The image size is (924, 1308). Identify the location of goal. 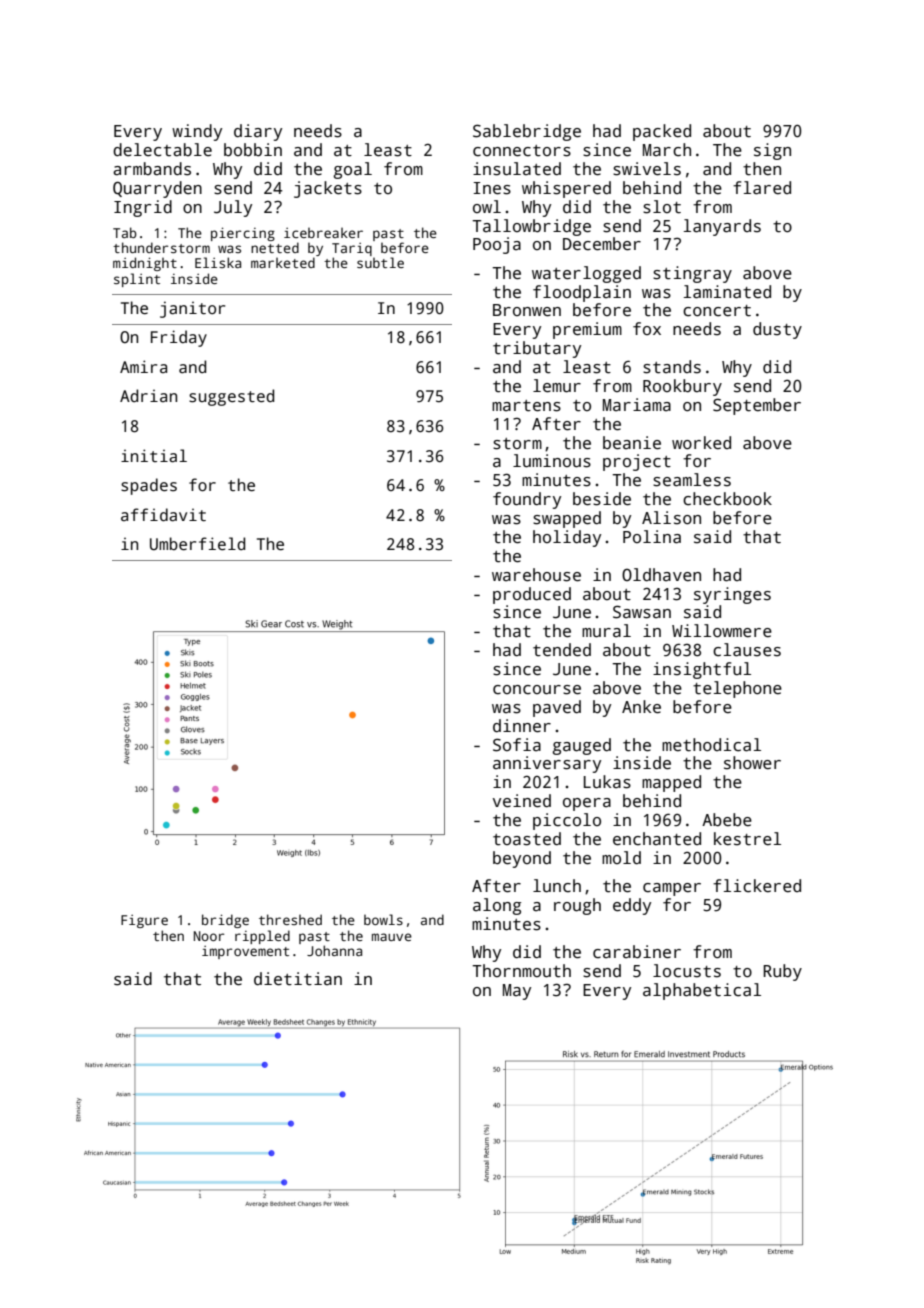
(353, 170).
